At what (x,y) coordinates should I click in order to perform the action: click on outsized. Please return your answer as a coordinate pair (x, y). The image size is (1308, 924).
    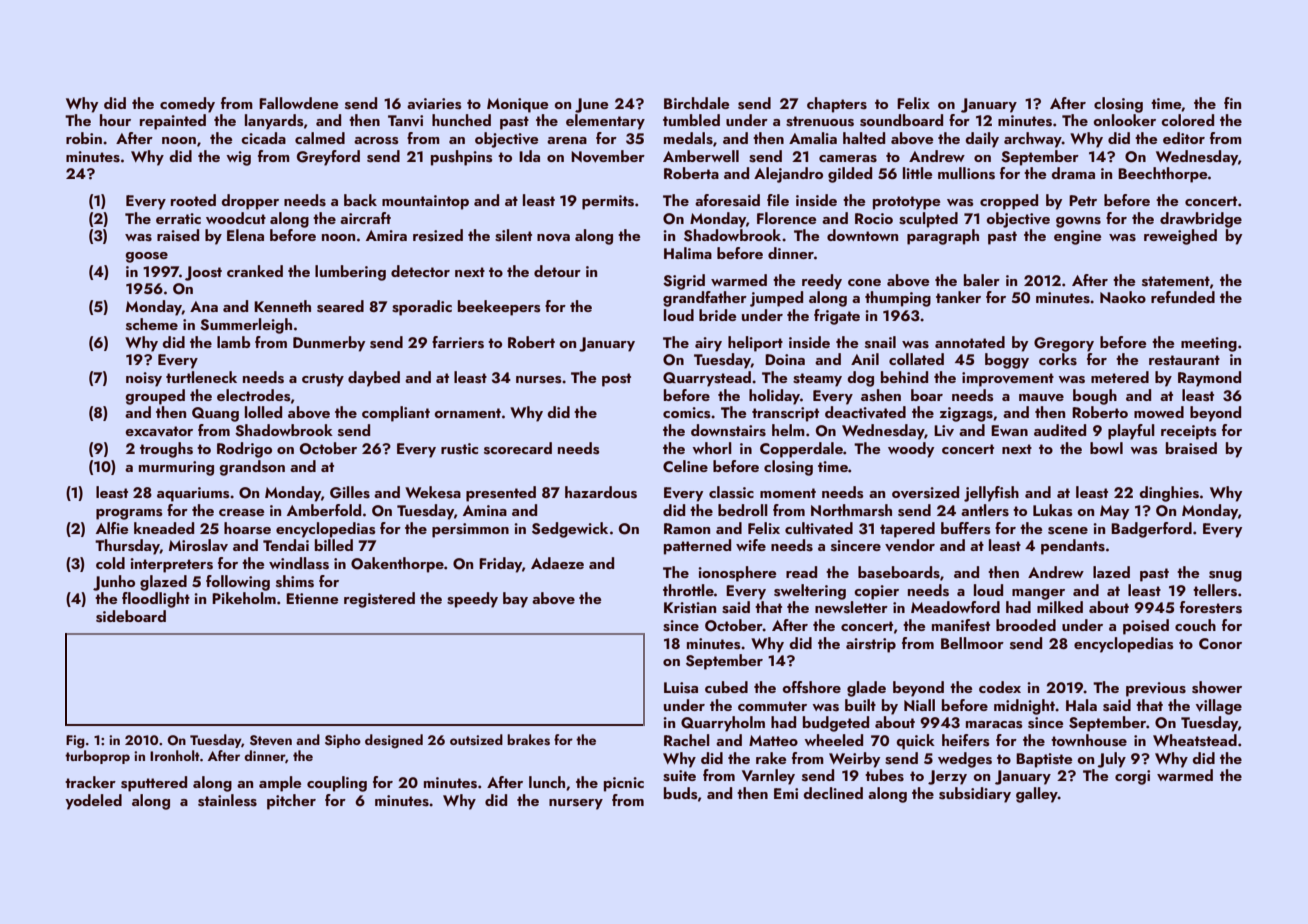
    Looking at the image, I should click on (476, 740).
